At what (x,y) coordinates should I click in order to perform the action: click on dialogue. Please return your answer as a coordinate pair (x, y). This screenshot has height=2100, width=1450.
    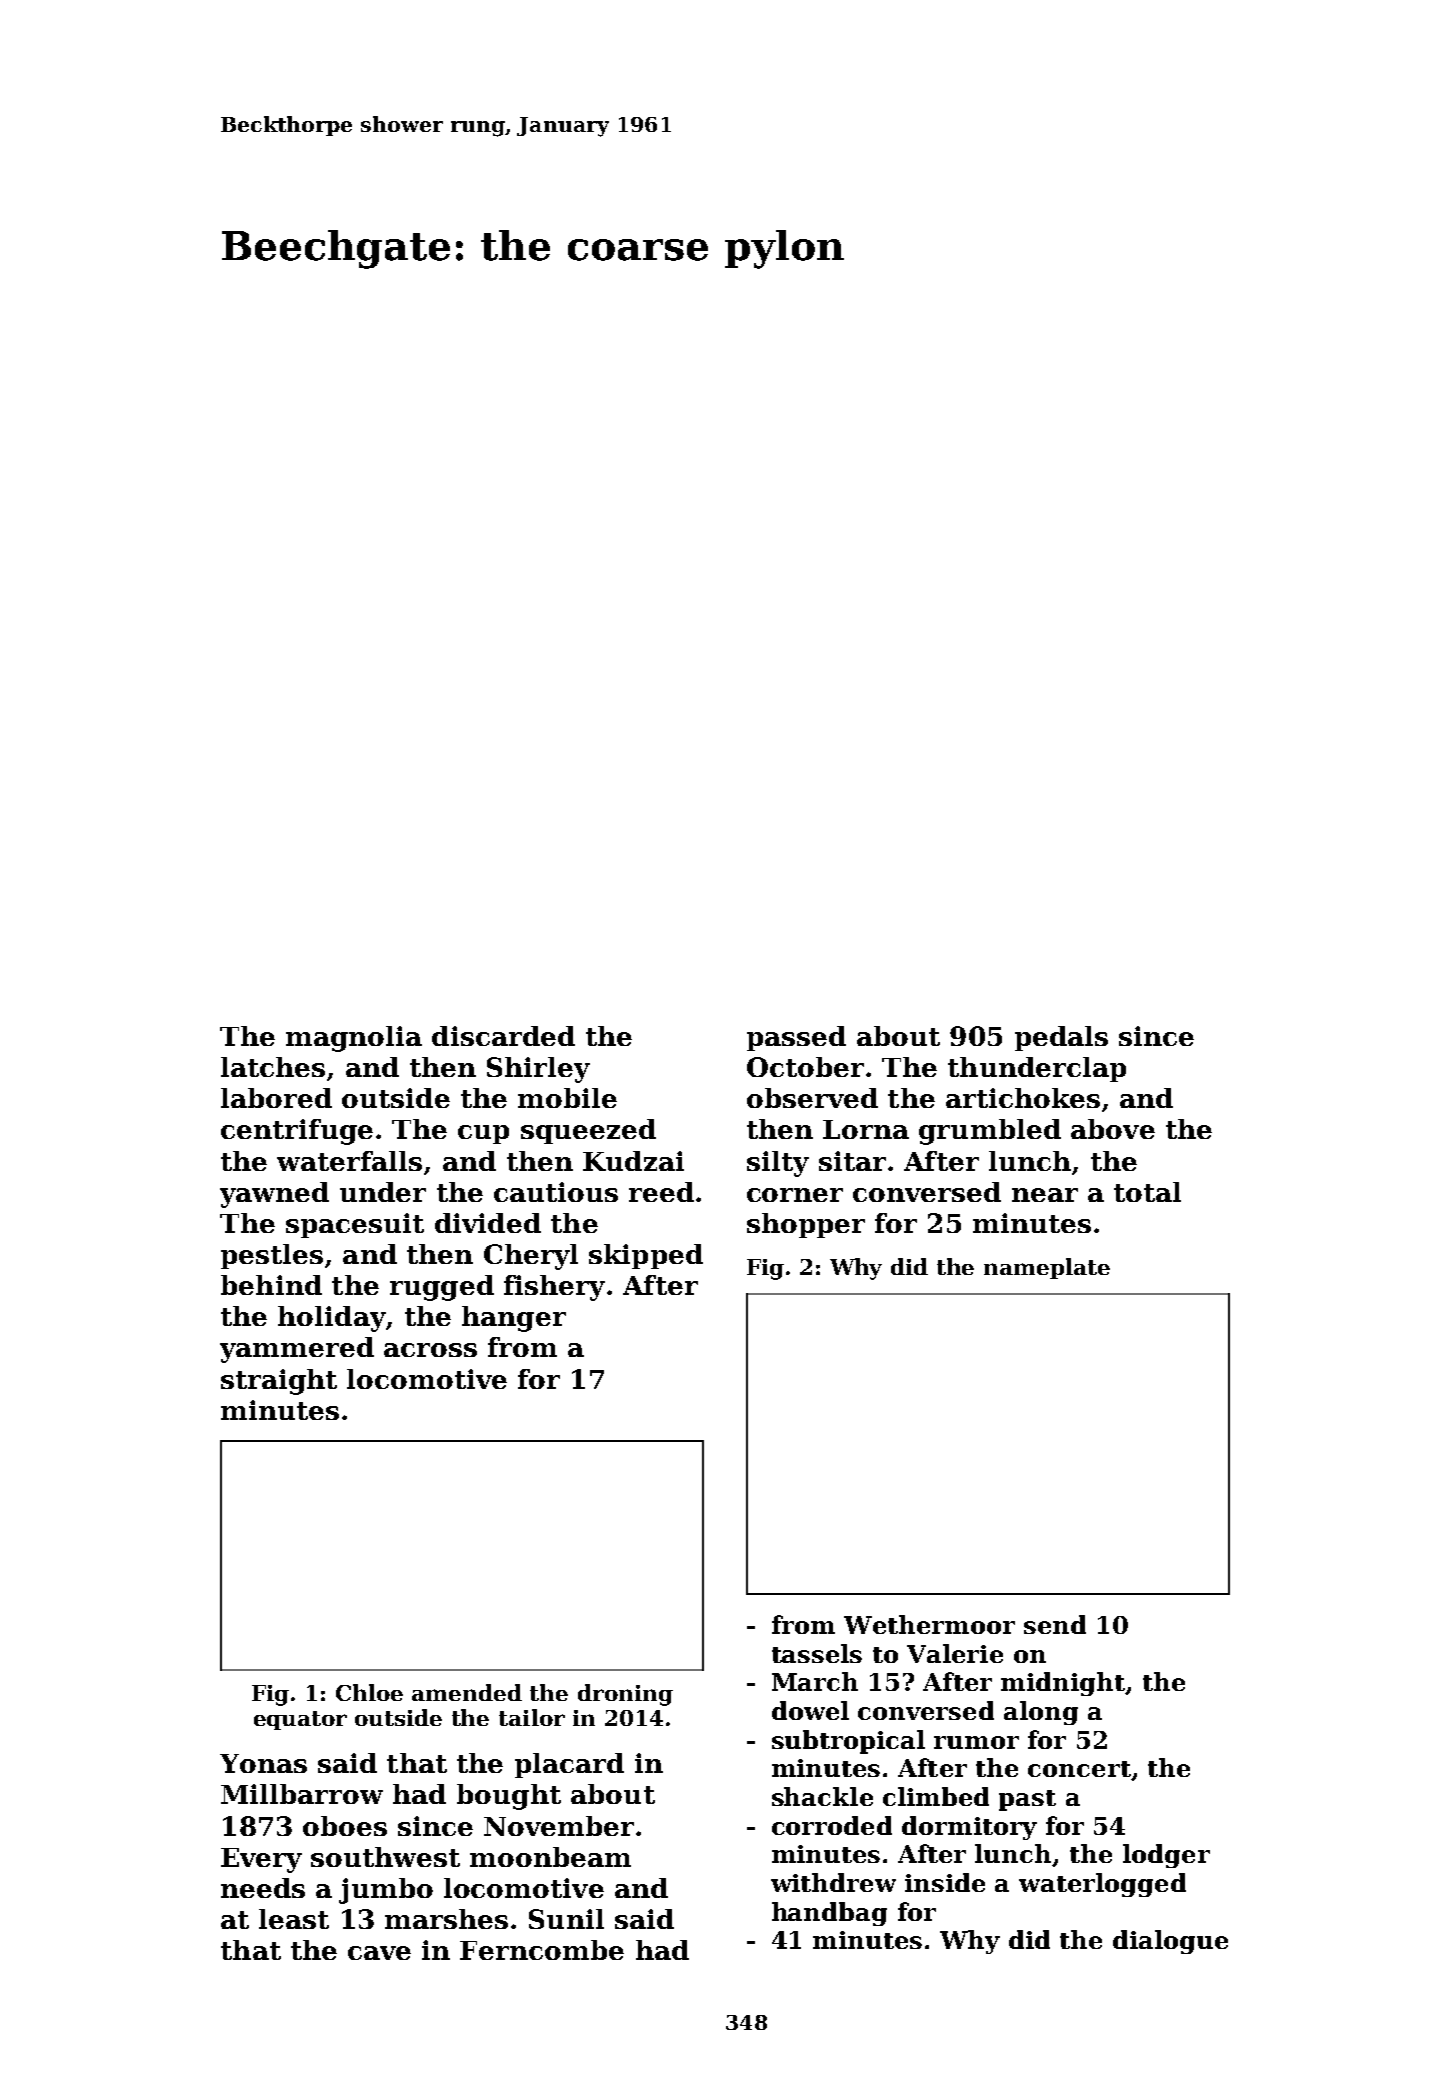
    Looking at the image, I should click on (1170, 1942).
